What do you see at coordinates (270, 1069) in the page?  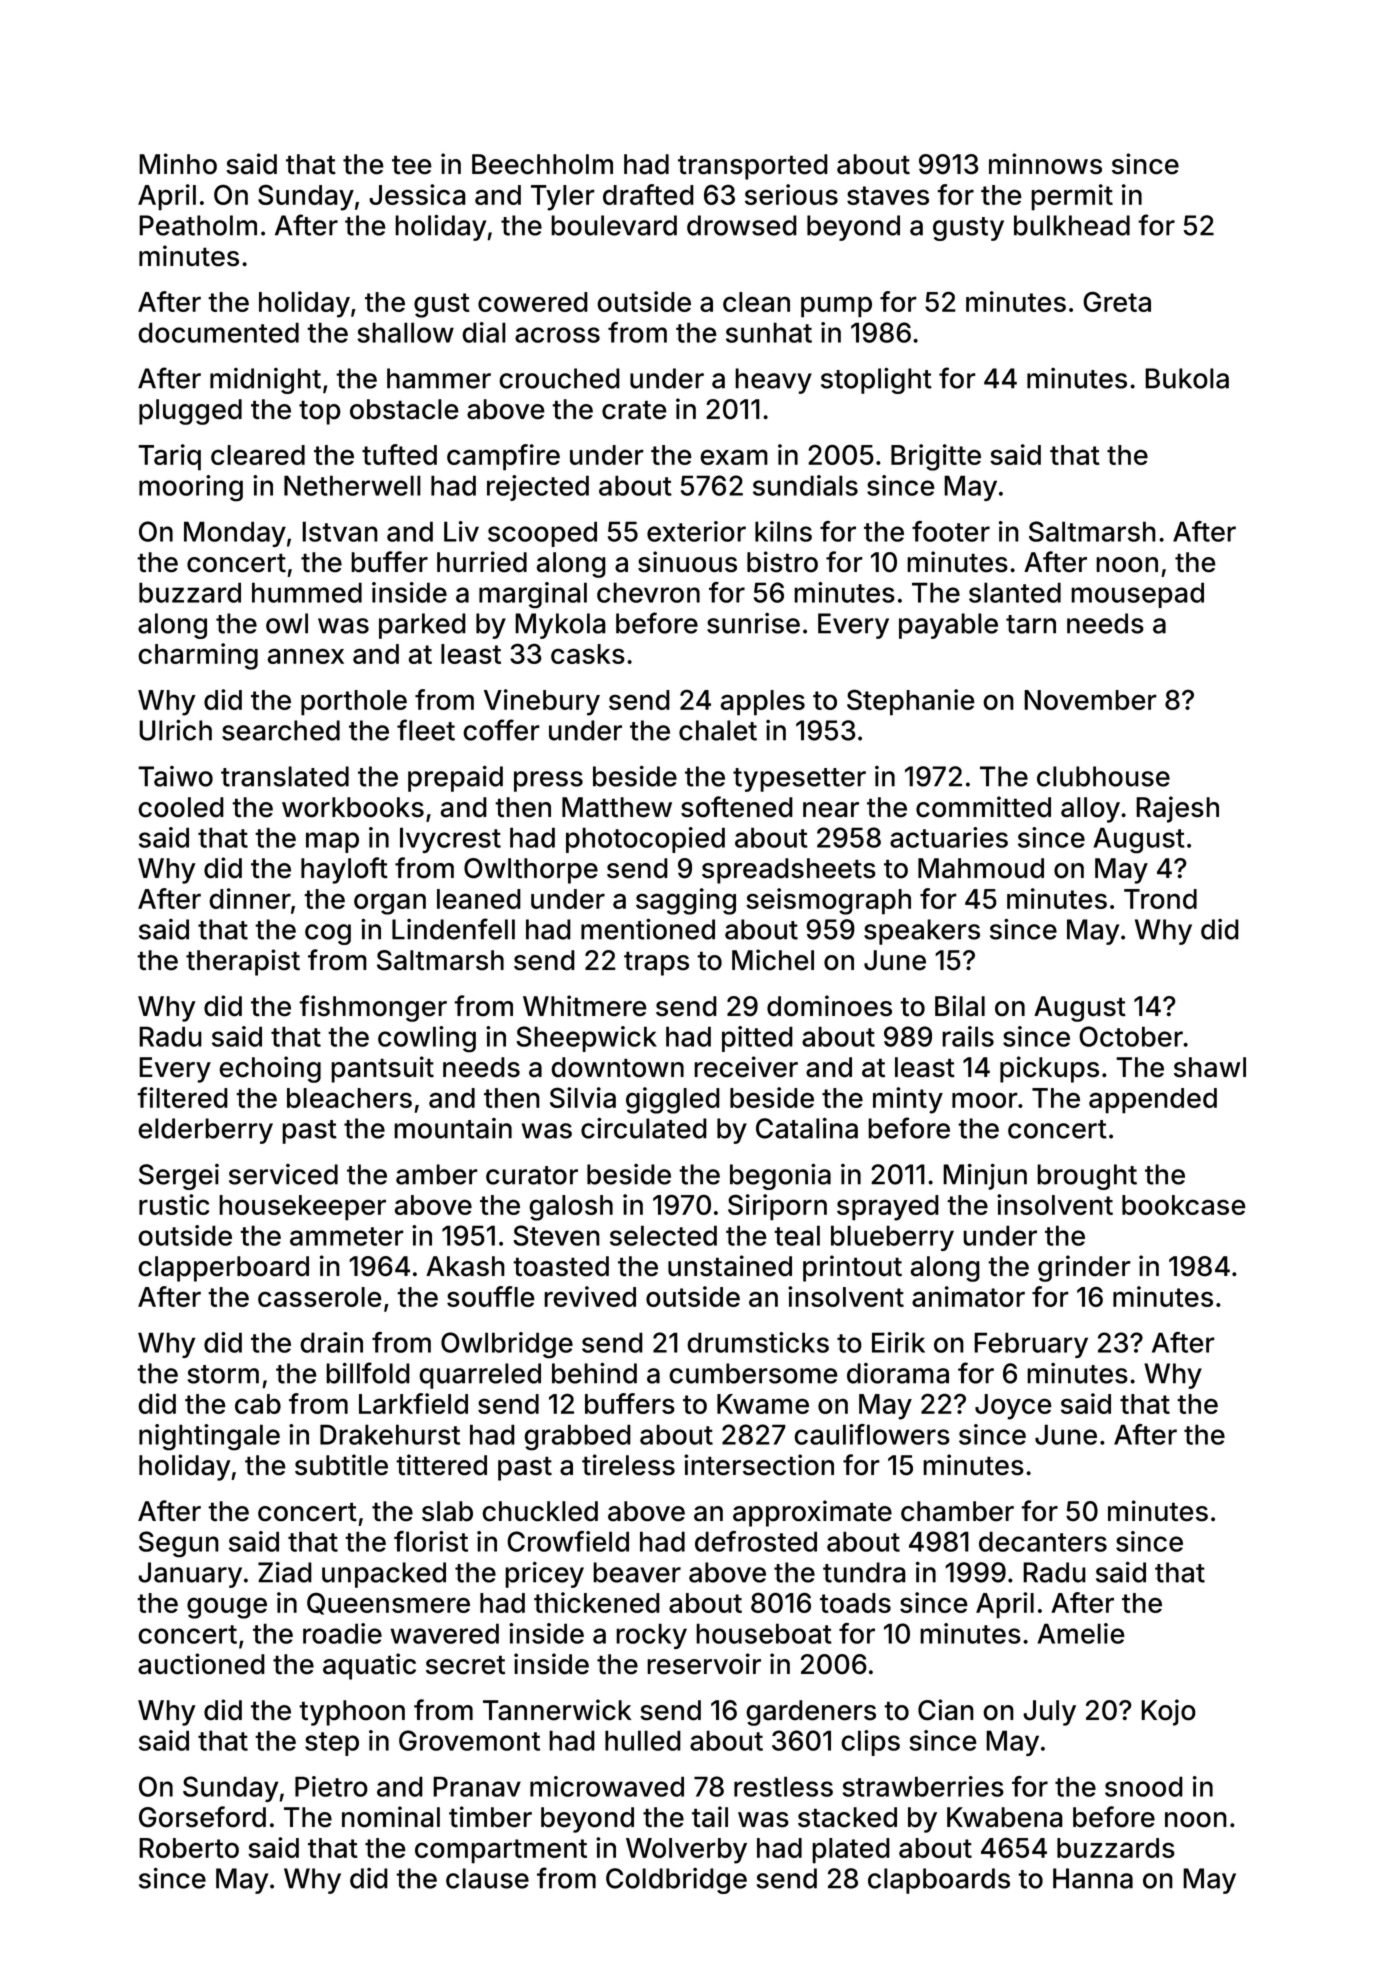 I see `echoing` at bounding box center [270, 1069].
